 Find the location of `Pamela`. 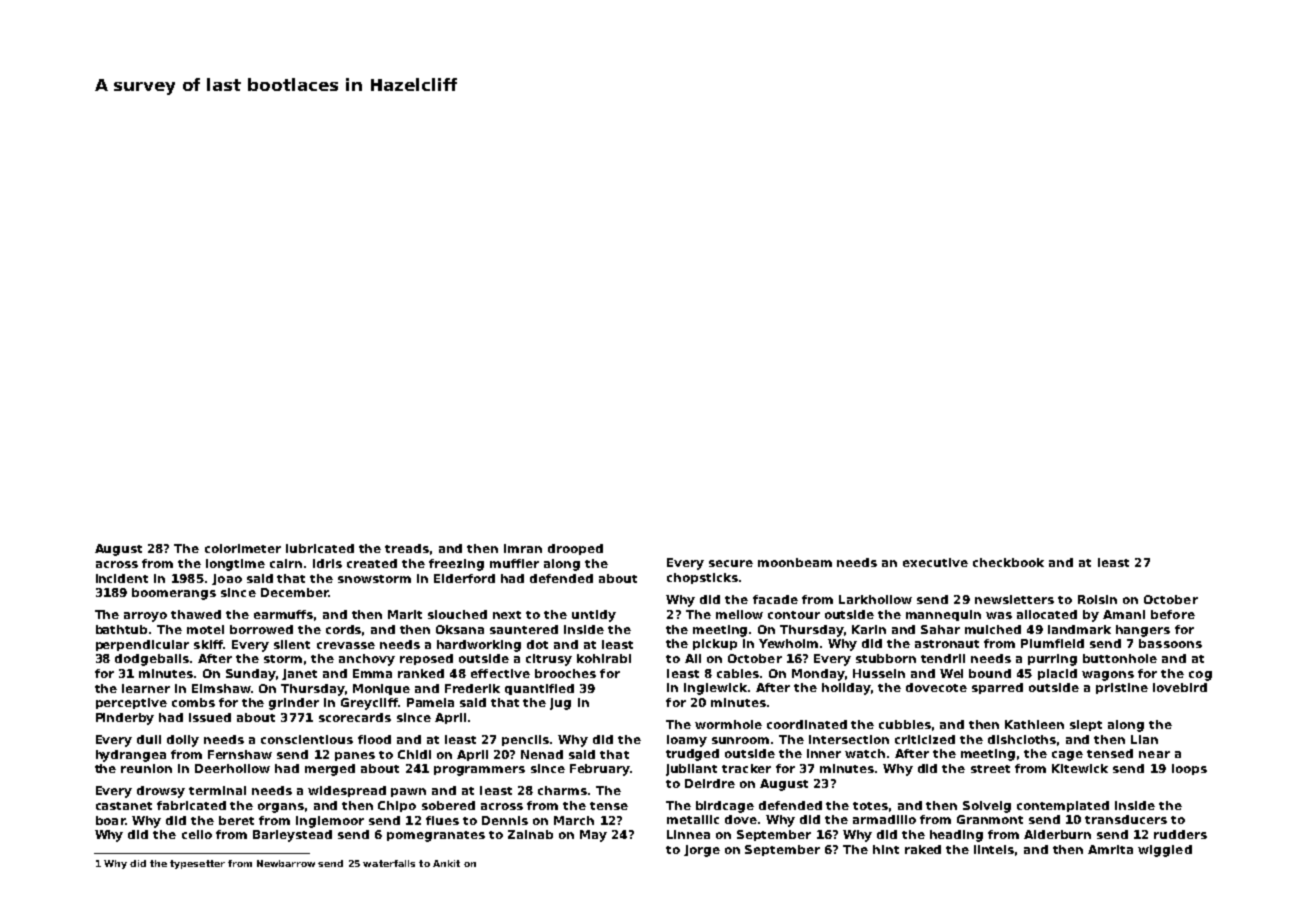

Pamela is located at coordinates (430, 702).
